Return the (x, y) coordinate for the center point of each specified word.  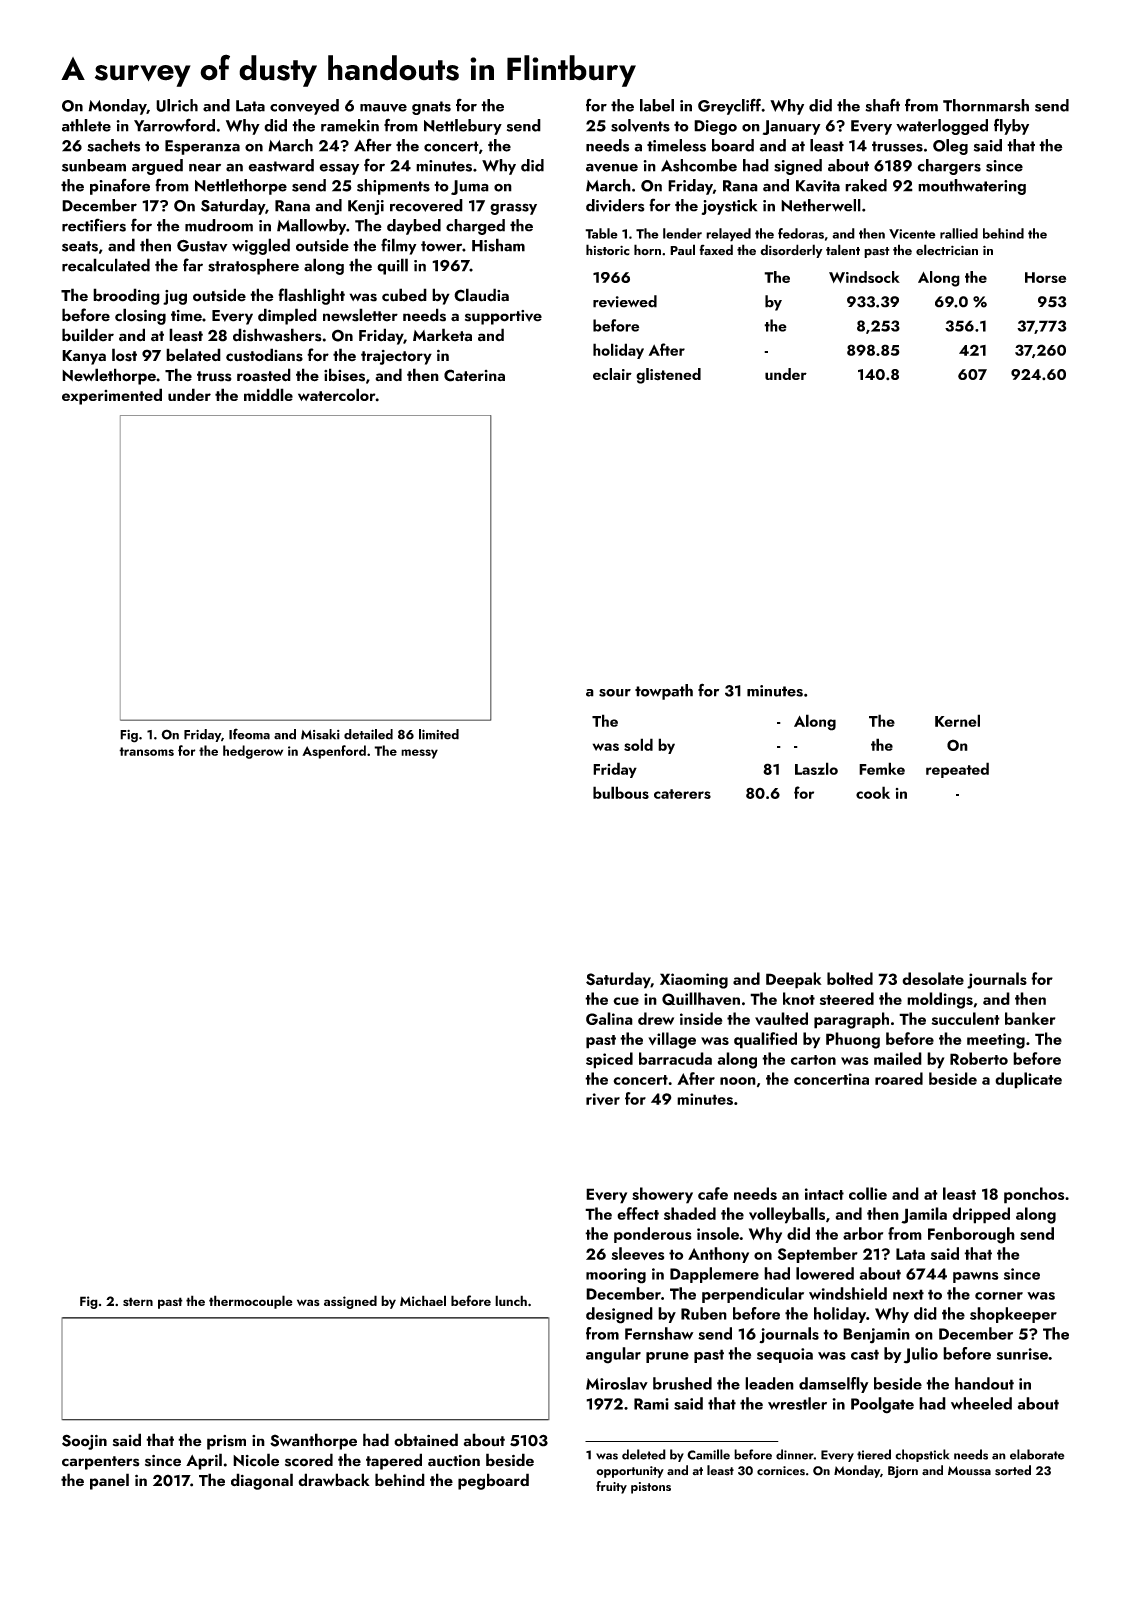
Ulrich (177, 105)
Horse (1045, 277)
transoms (146, 751)
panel (109, 1481)
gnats (431, 108)
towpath (664, 692)
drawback (334, 1480)
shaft (882, 105)
